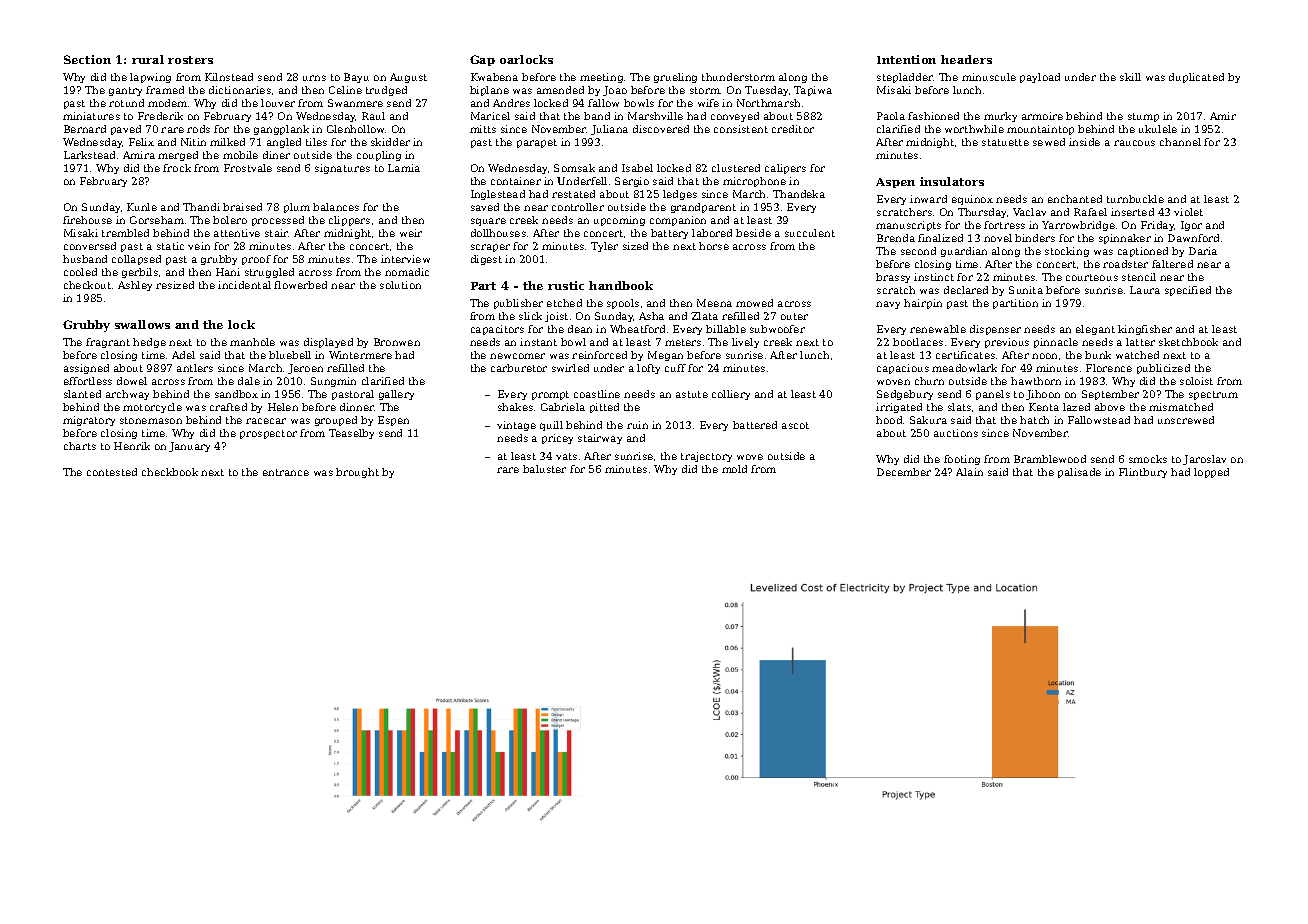  Describe the element at coordinates (964, 252) in the document. I see `guardian` at that location.
